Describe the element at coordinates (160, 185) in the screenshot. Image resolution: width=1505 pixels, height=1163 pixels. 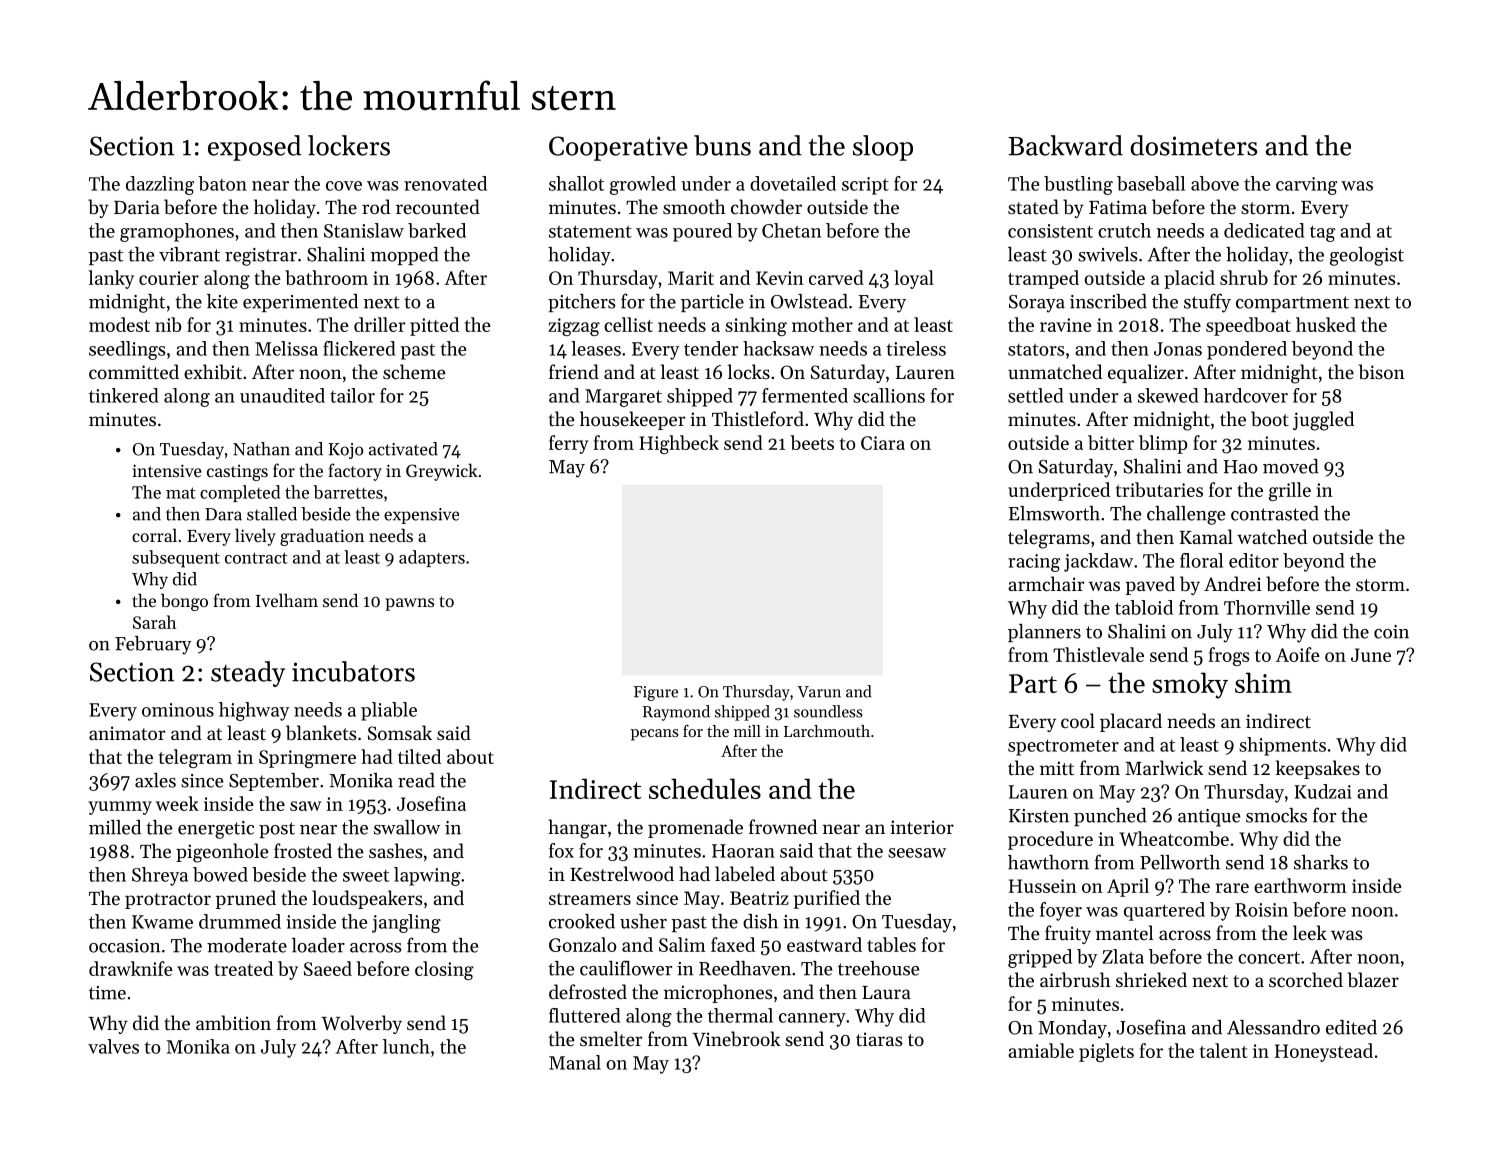
I see `dazzling` at that location.
